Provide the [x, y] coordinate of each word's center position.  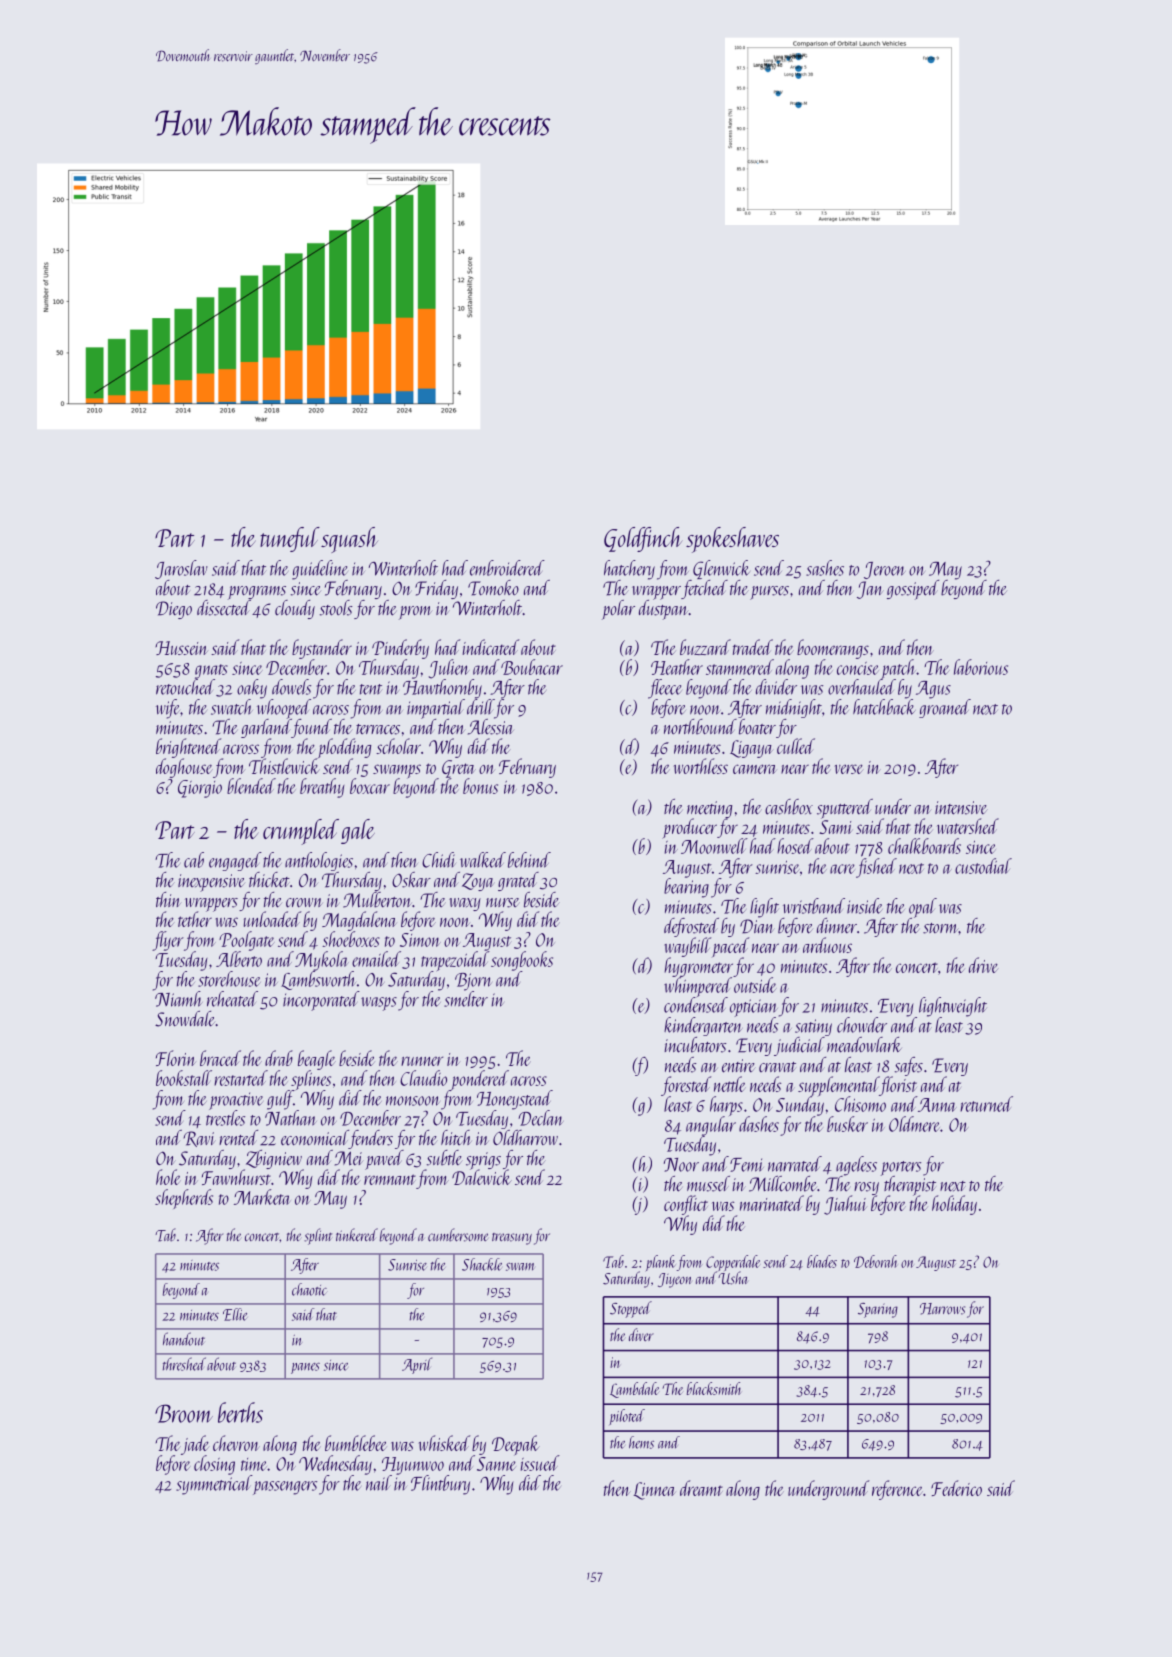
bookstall [184, 1078]
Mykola [322, 961]
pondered [480, 1080]
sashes [825, 568]
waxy [465, 904]
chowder [862, 1025]
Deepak [516, 1445]
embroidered [507, 568]
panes [305, 1368]
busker [847, 1124]
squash [349, 540]
